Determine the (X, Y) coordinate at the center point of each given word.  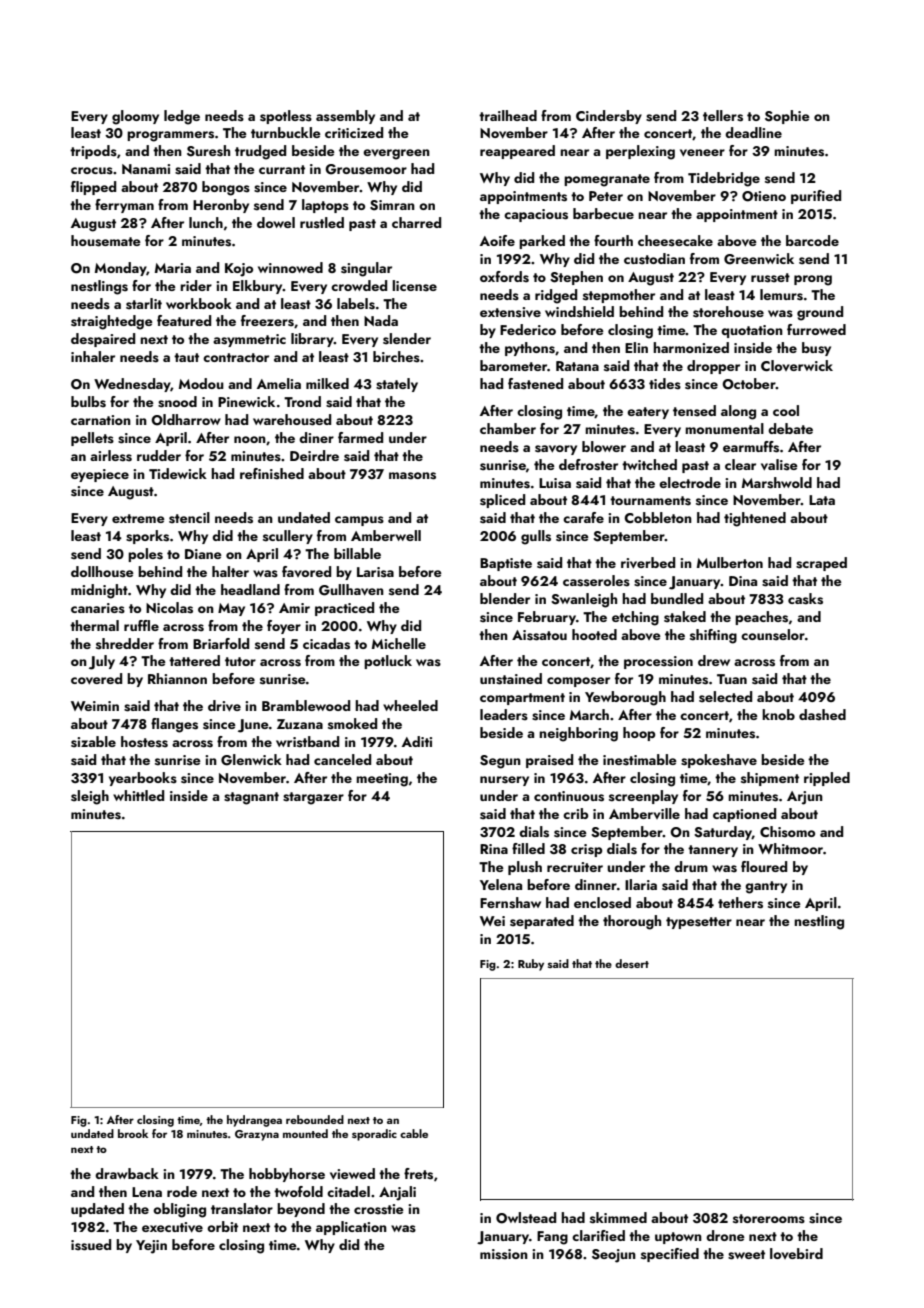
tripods (93, 152)
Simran (392, 205)
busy (816, 349)
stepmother (619, 296)
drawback (127, 1173)
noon (250, 439)
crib (575, 813)
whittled (138, 795)
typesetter (699, 923)
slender (407, 339)
